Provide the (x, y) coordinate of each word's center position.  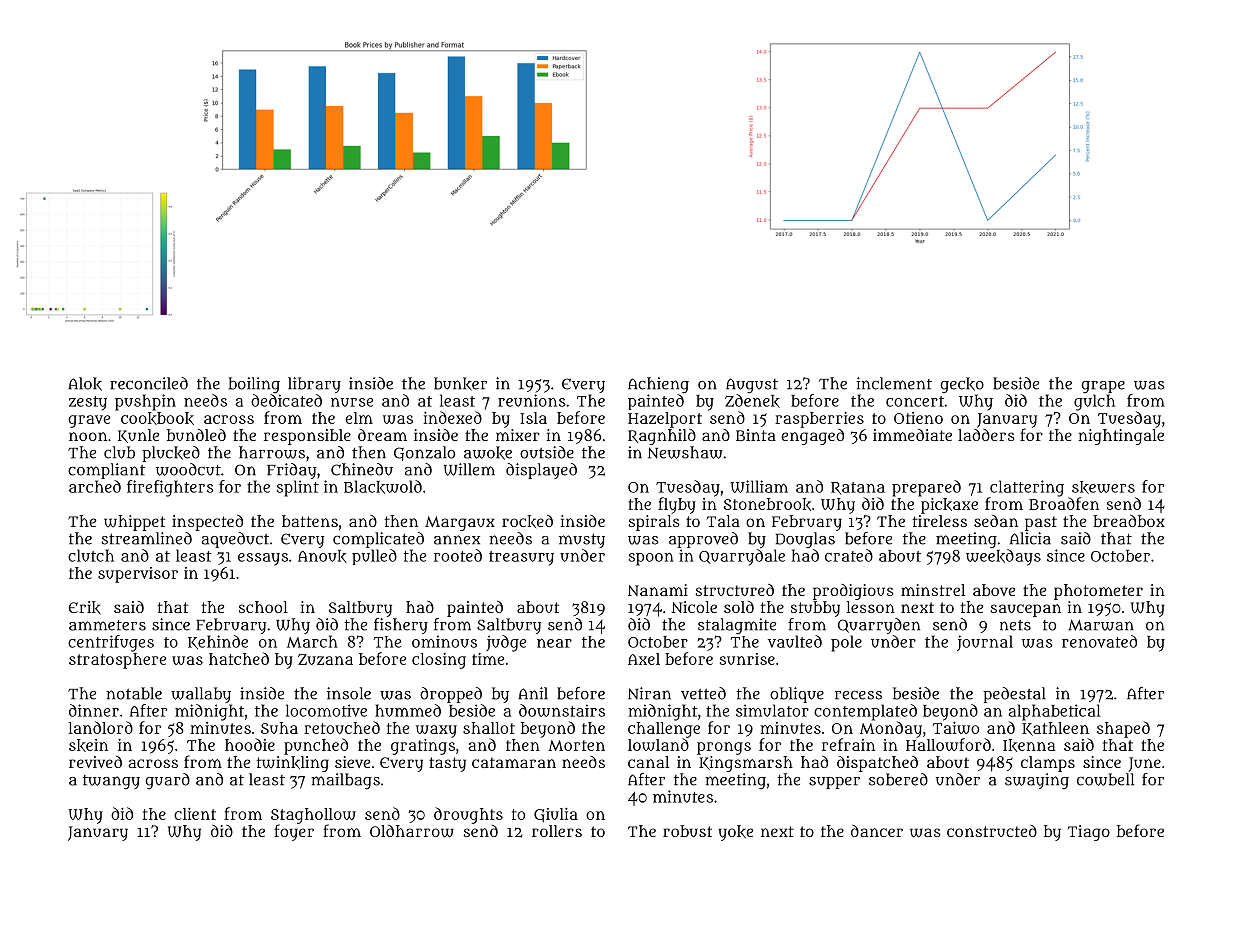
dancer (877, 831)
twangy (111, 782)
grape (1103, 387)
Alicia (1030, 538)
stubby (815, 609)
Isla (533, 418)
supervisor (138, 575)
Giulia (556, 815)
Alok (85, 384)
